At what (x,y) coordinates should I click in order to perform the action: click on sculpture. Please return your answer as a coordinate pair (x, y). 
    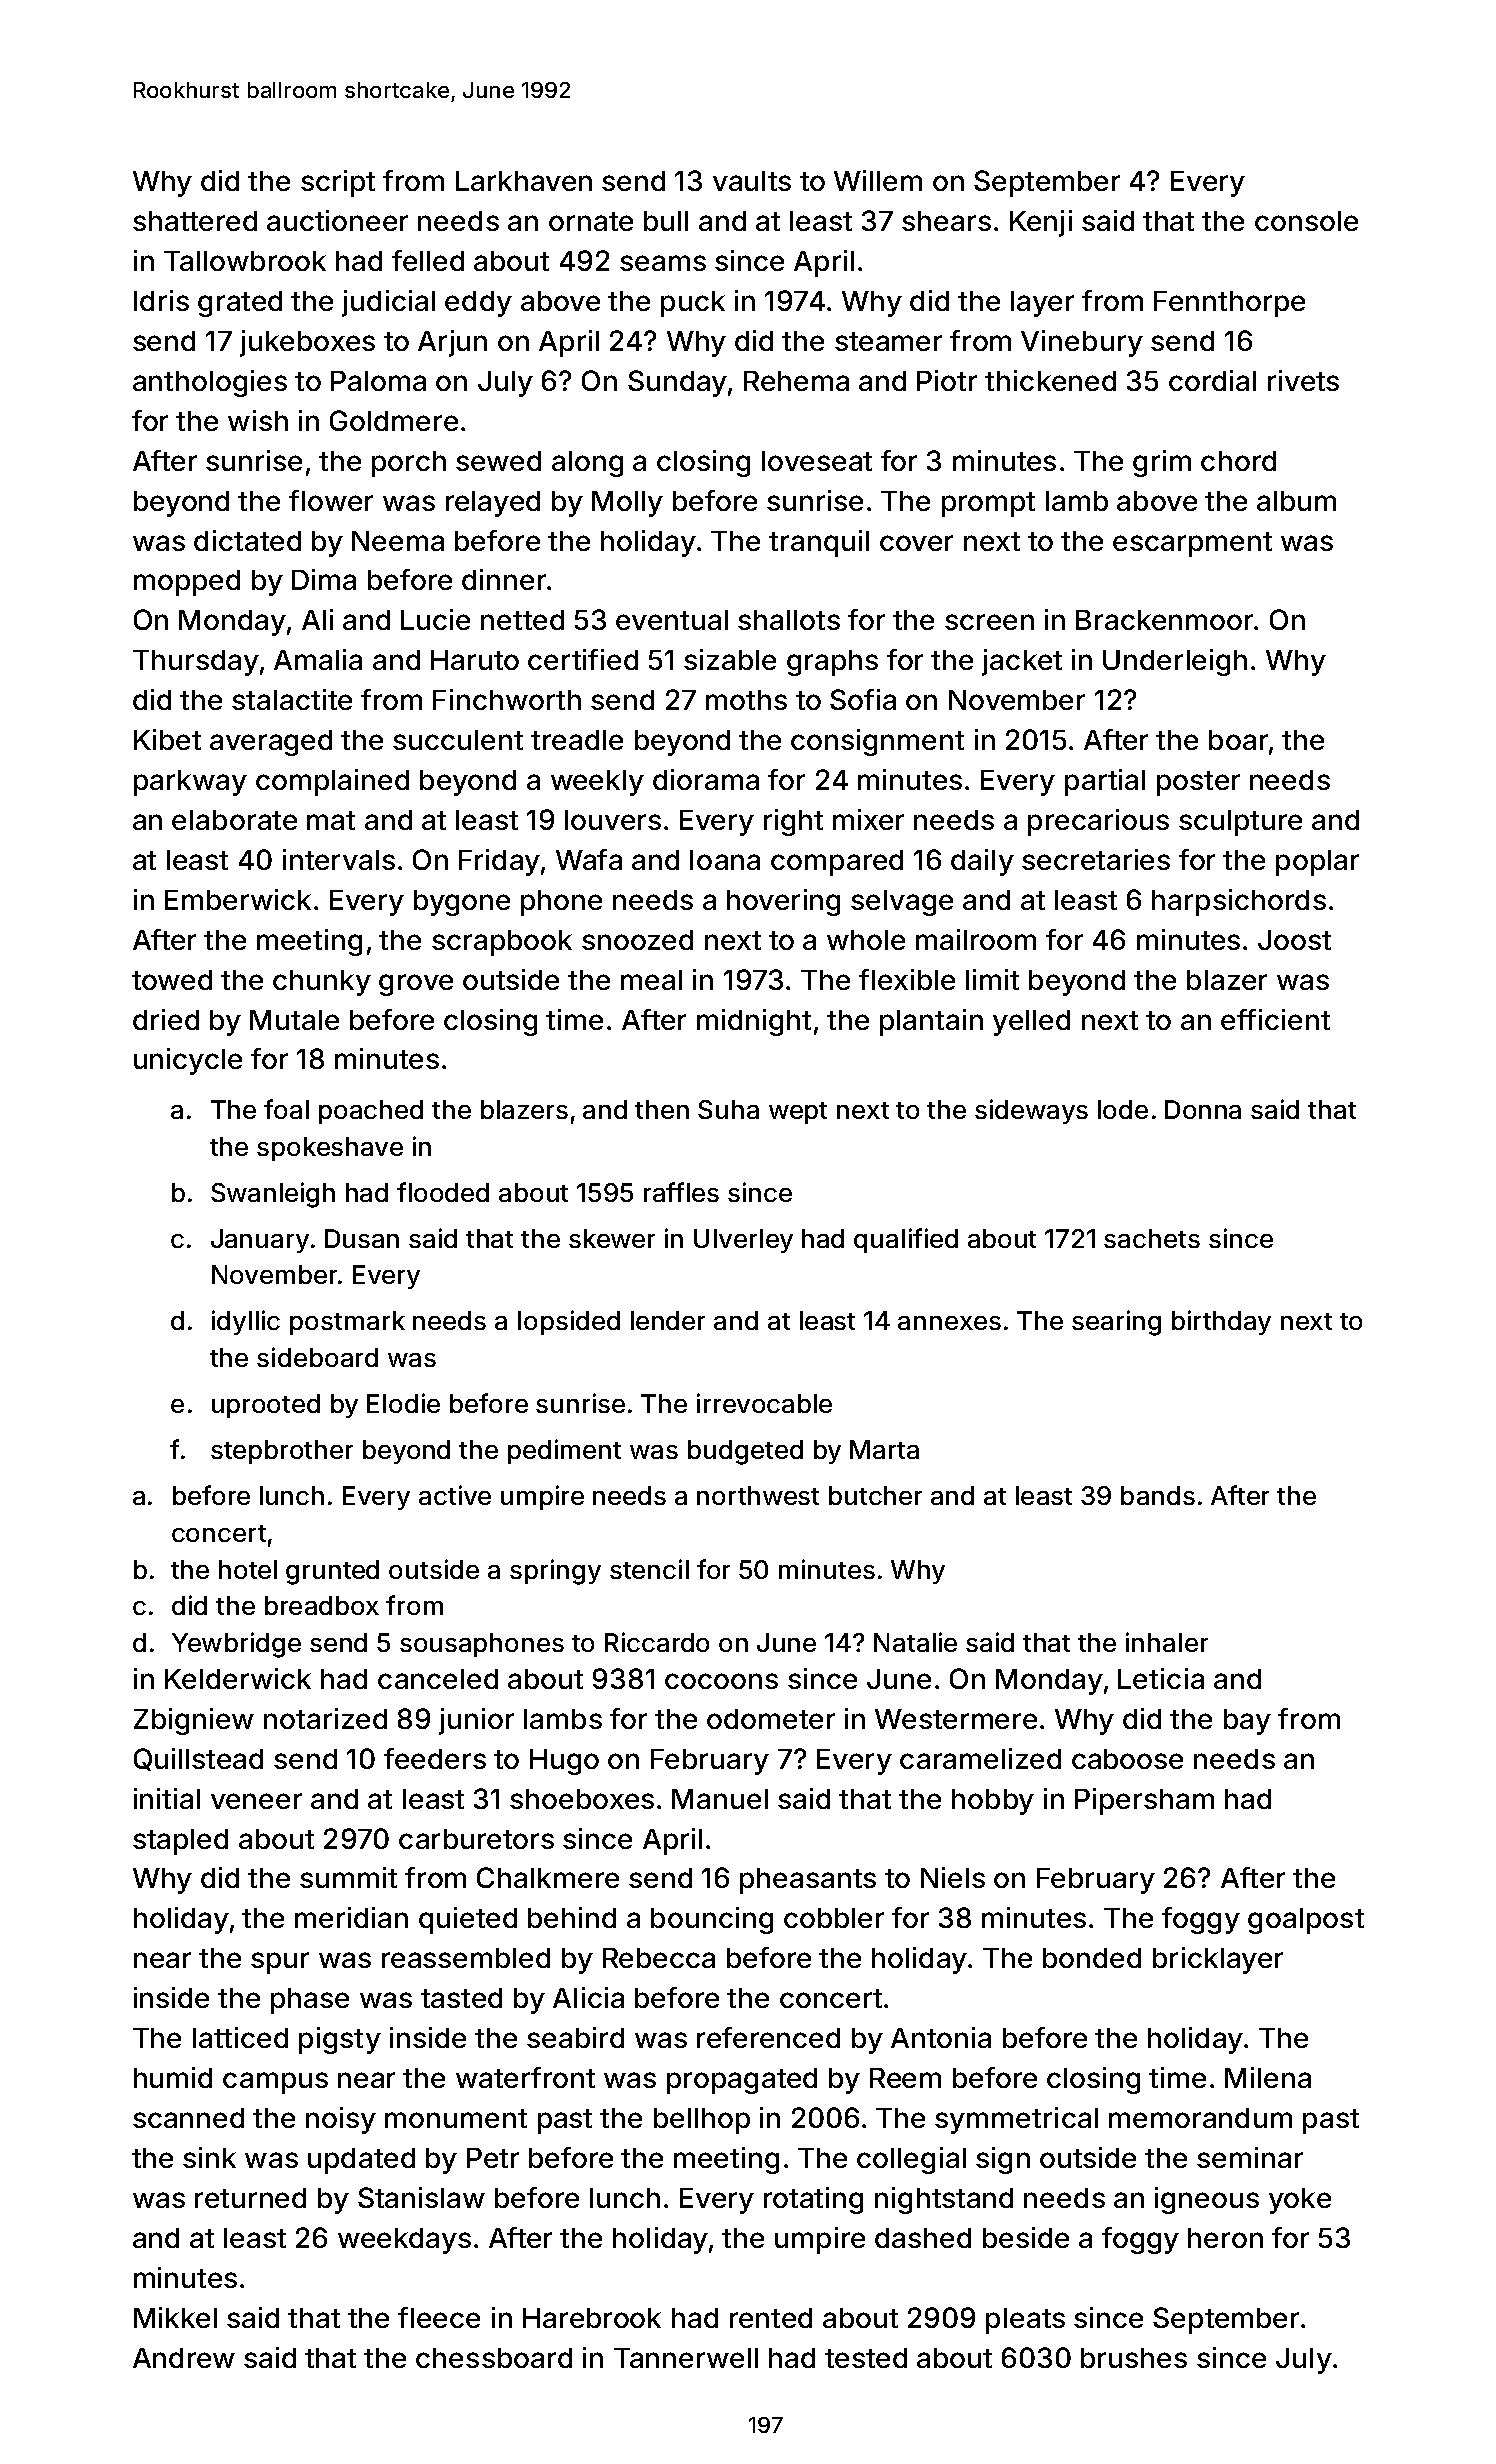
    Looking at the image, I should click on (1240, 823).
